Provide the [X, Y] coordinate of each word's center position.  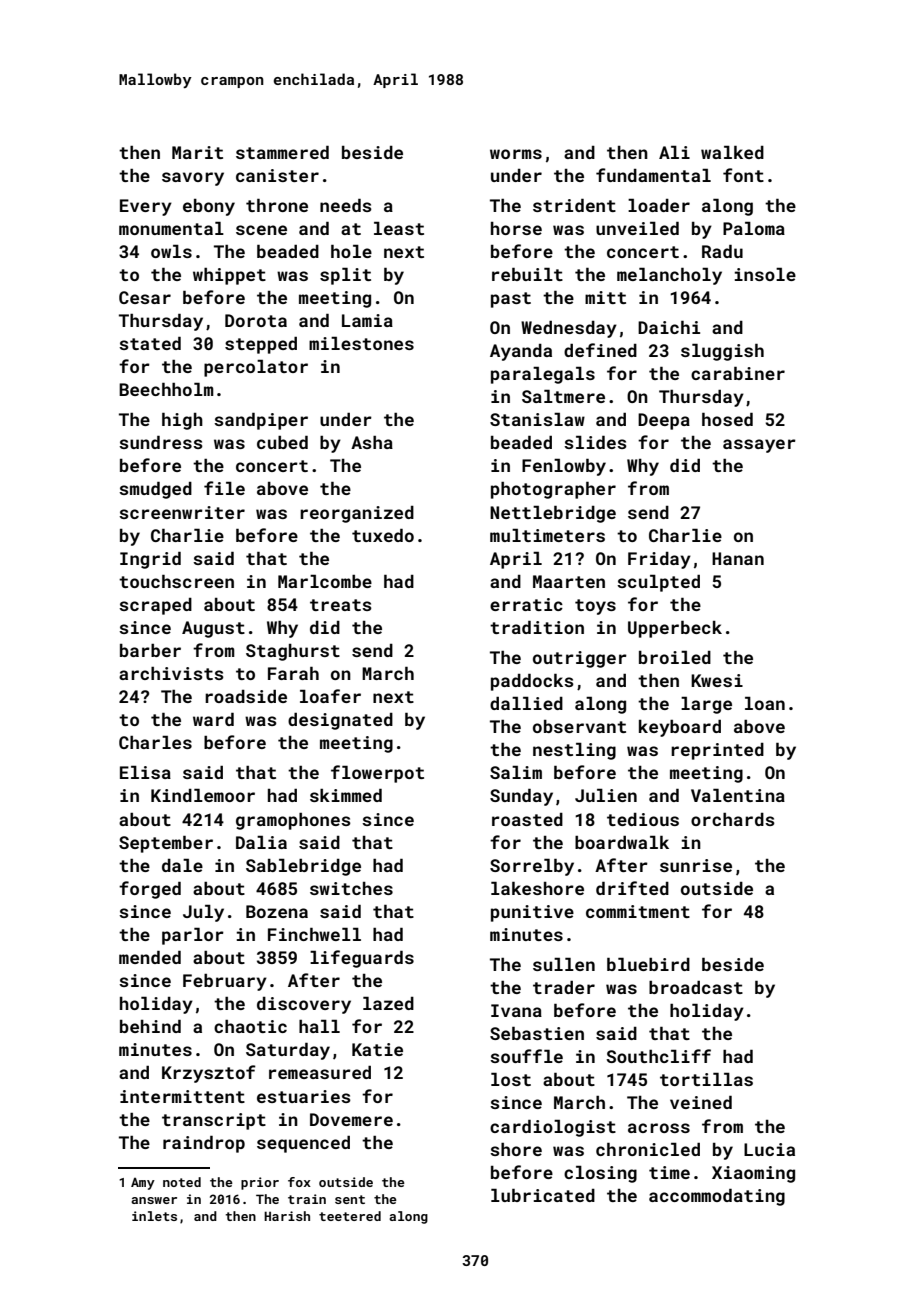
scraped [155, 606]
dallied [526, 703]
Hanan [738, 558]
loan [765, 703]
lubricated [543, 1195]
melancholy [669, 276]
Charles [155, 742]
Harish [287, 1216]
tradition [537, 627]
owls [171, 251]
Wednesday [569, 329]
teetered [350, 1216]
